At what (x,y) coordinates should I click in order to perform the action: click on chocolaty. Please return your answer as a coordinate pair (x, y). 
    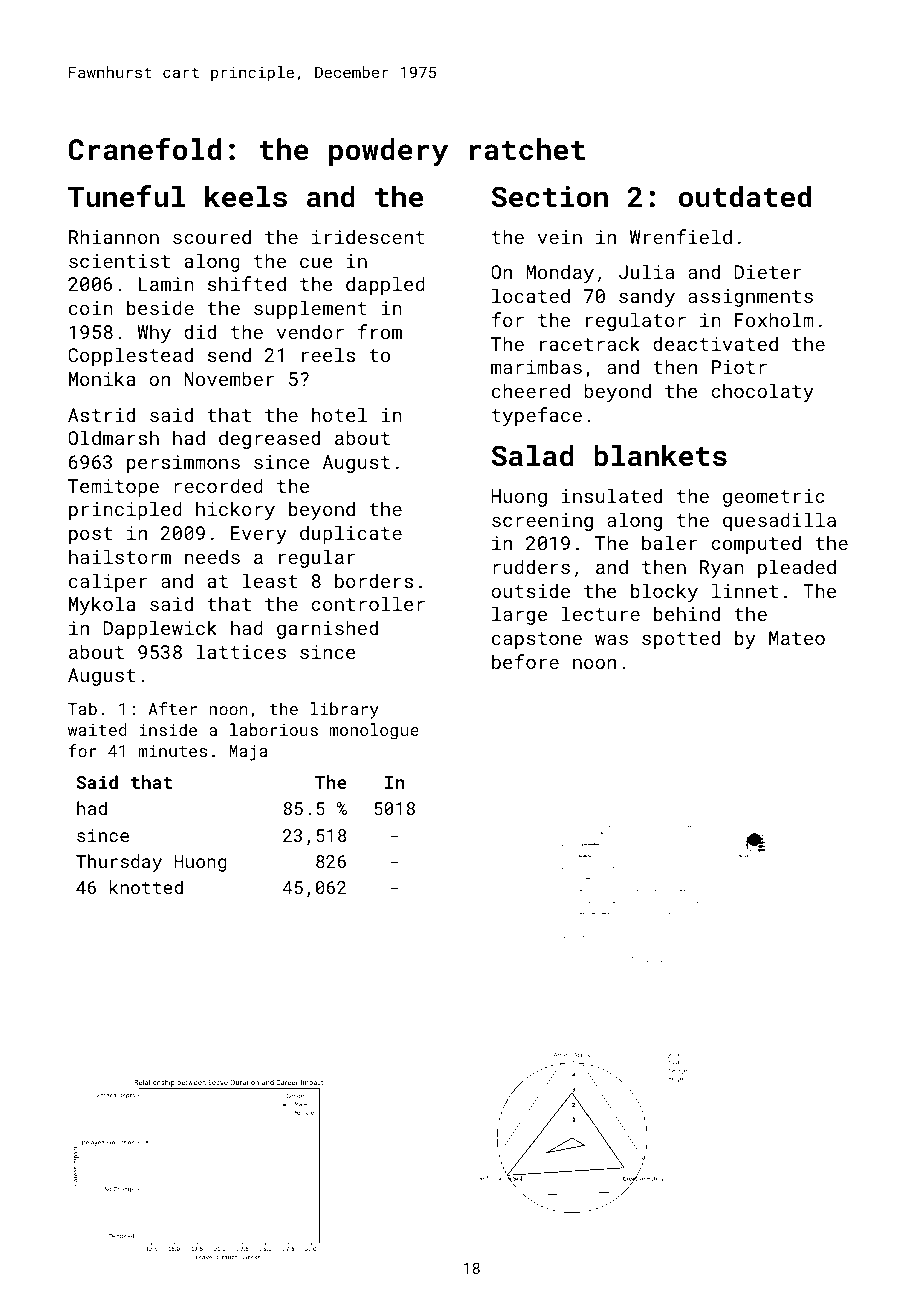
    Looking at the image, I should click on (762, 392).
